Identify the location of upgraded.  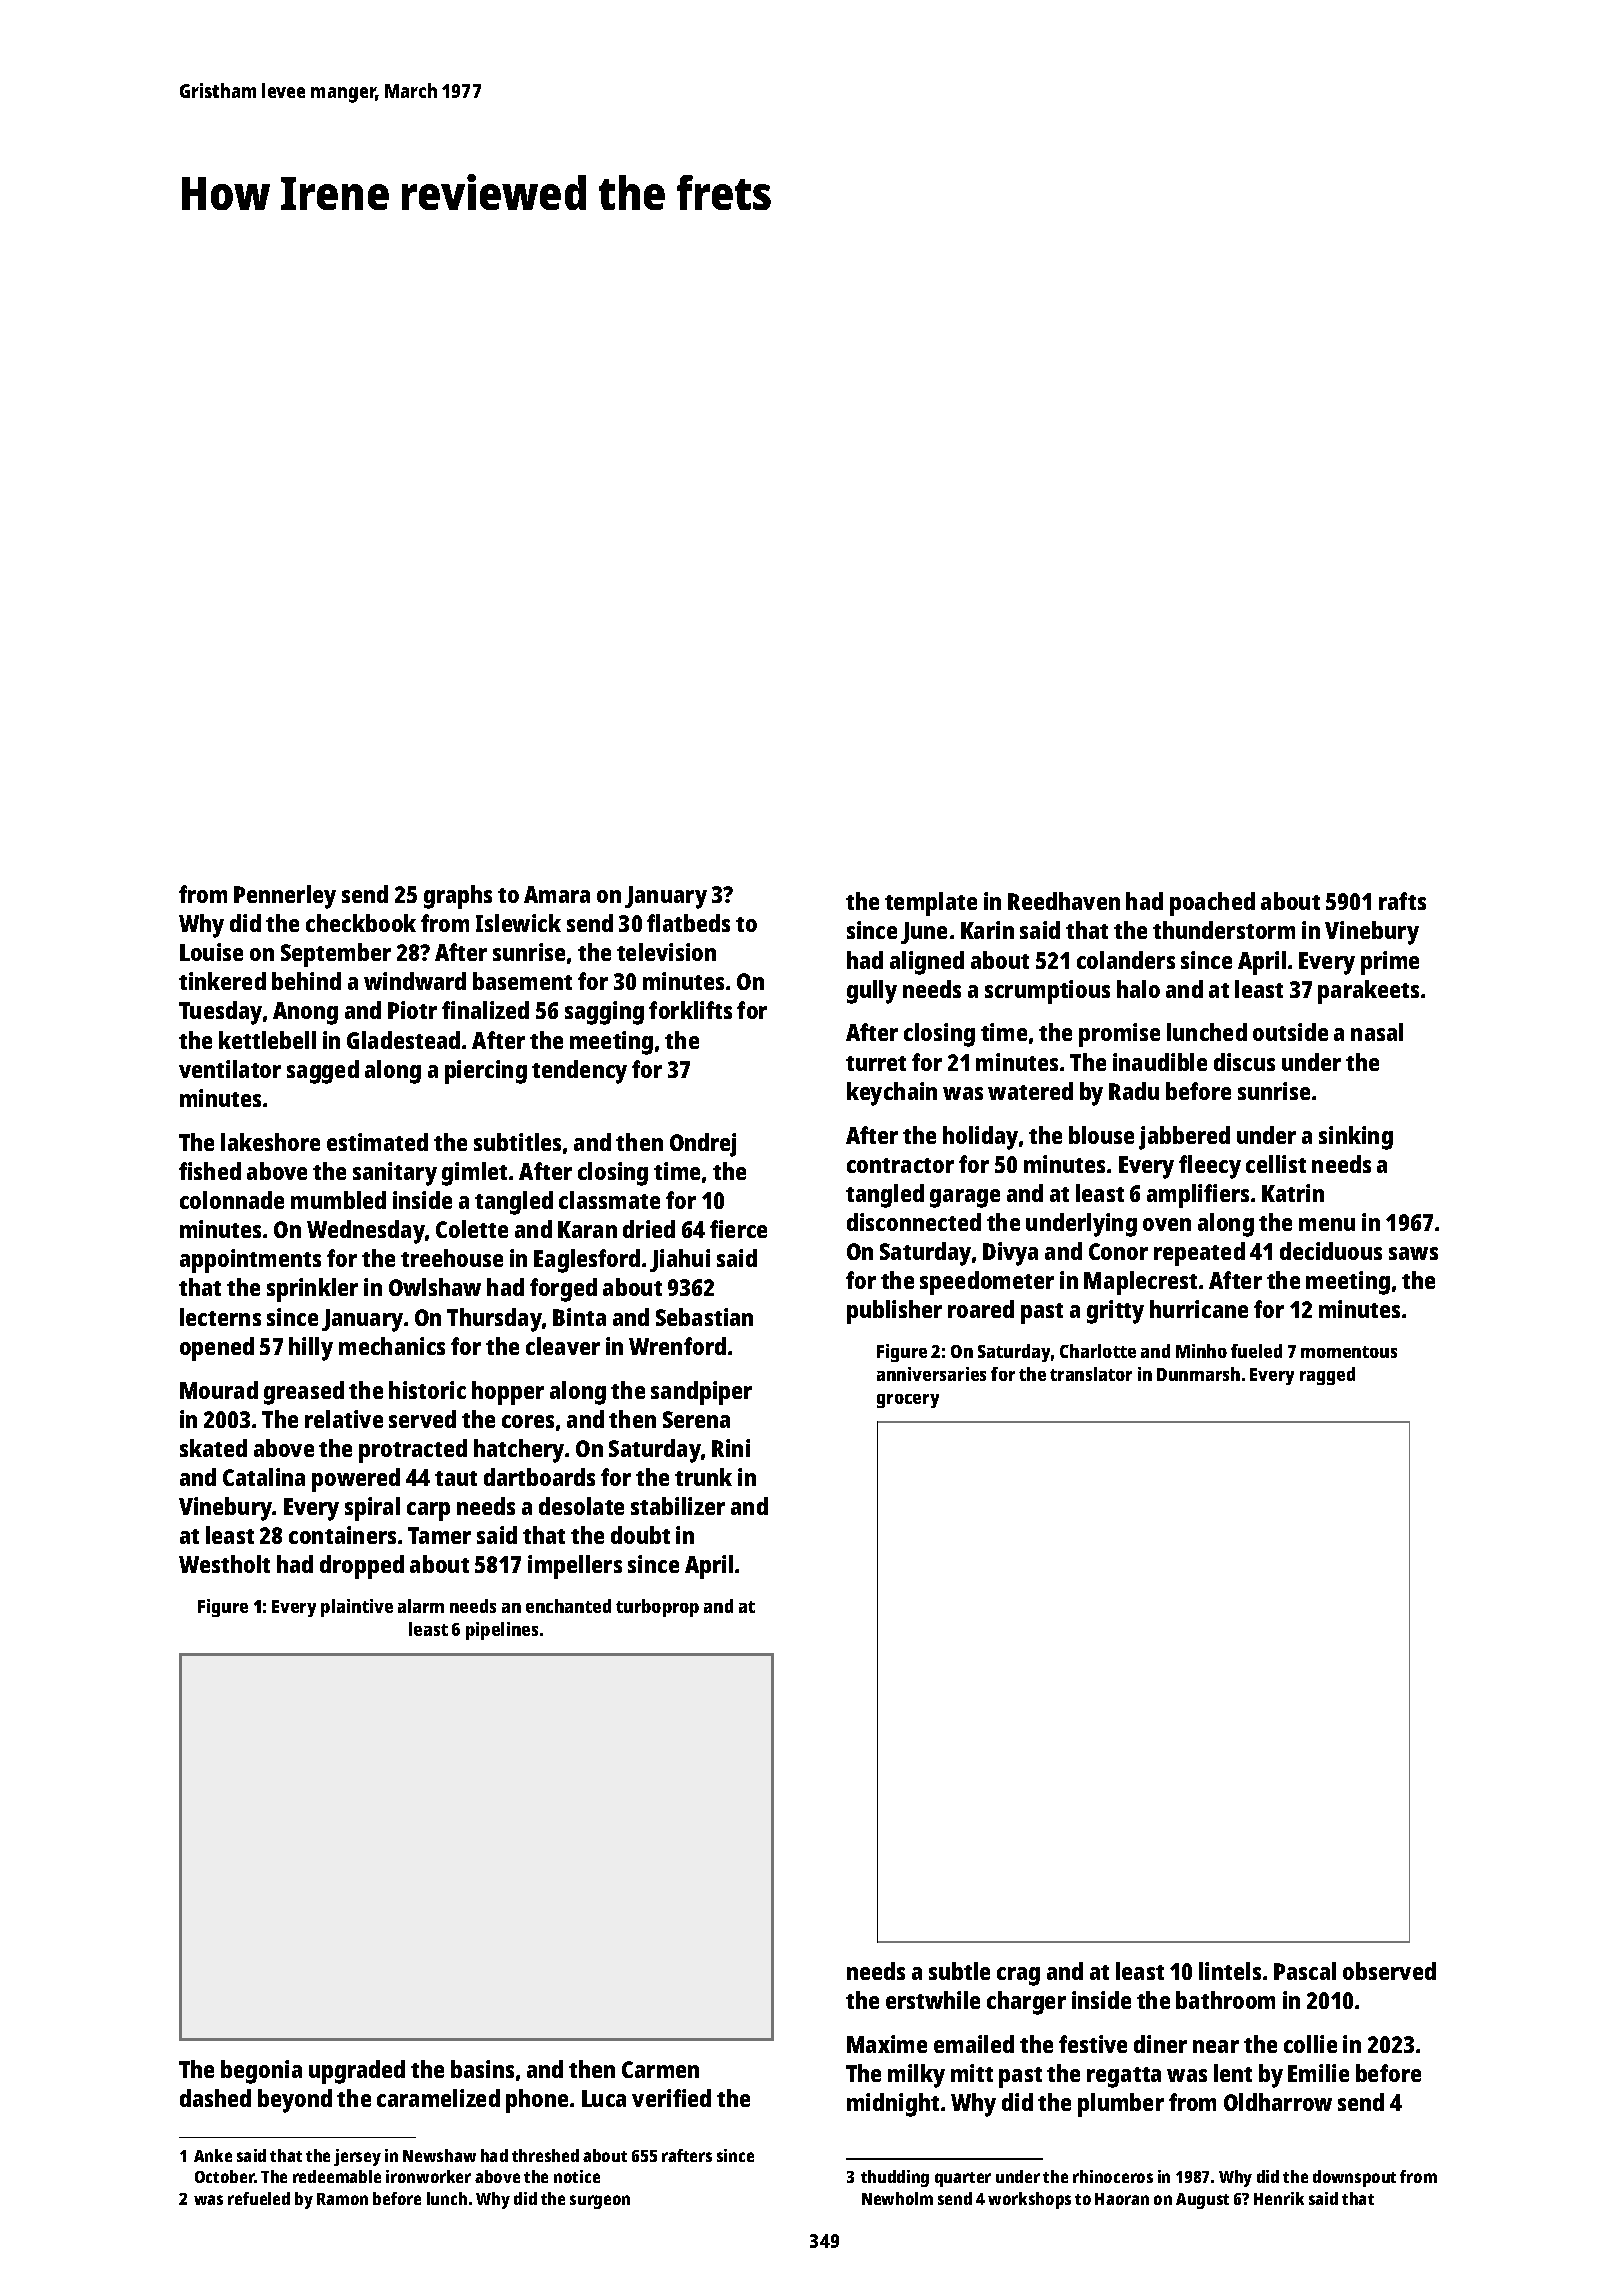
(357, 2072).
